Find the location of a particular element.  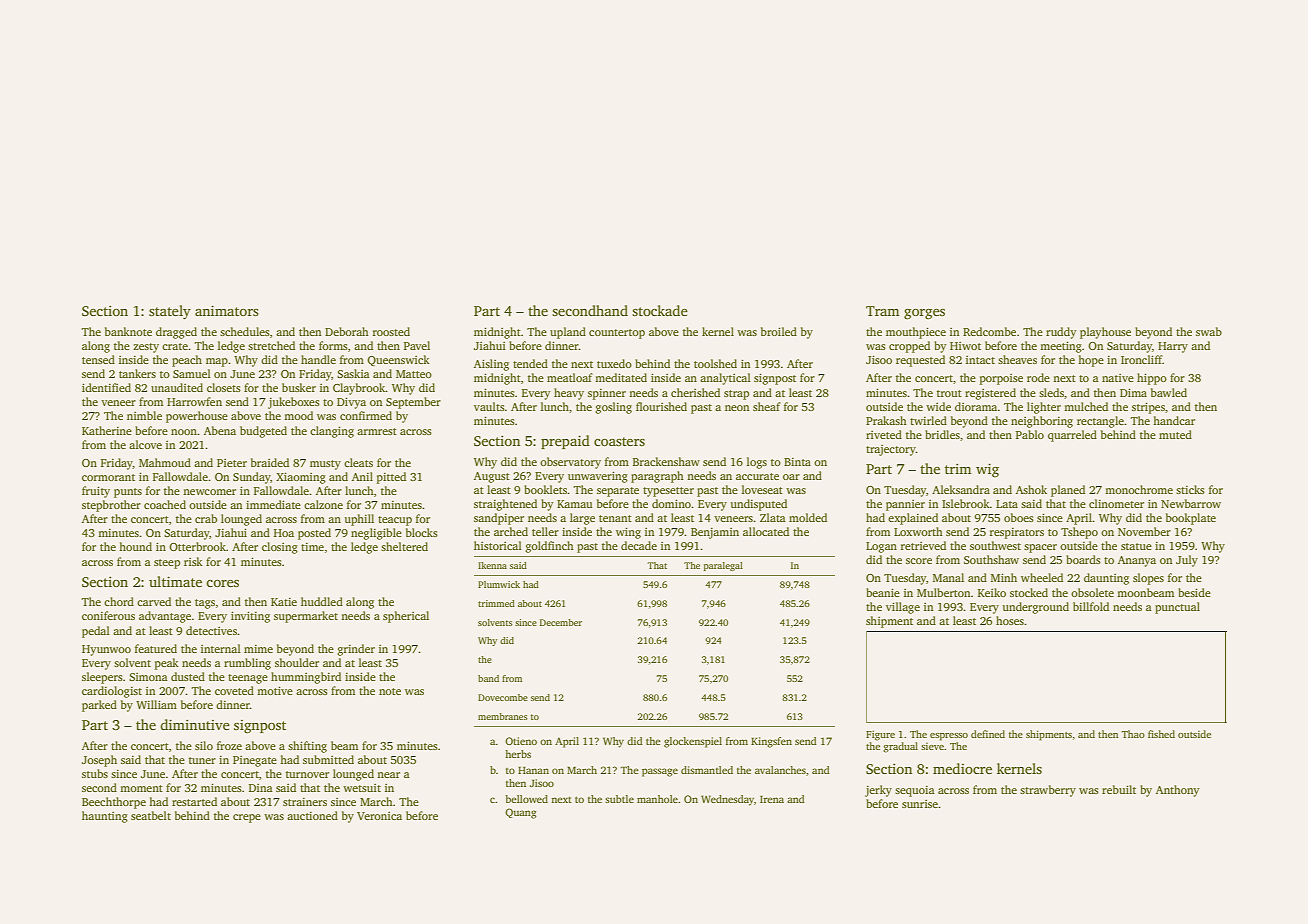

band is located at coordinates (488, 678).
